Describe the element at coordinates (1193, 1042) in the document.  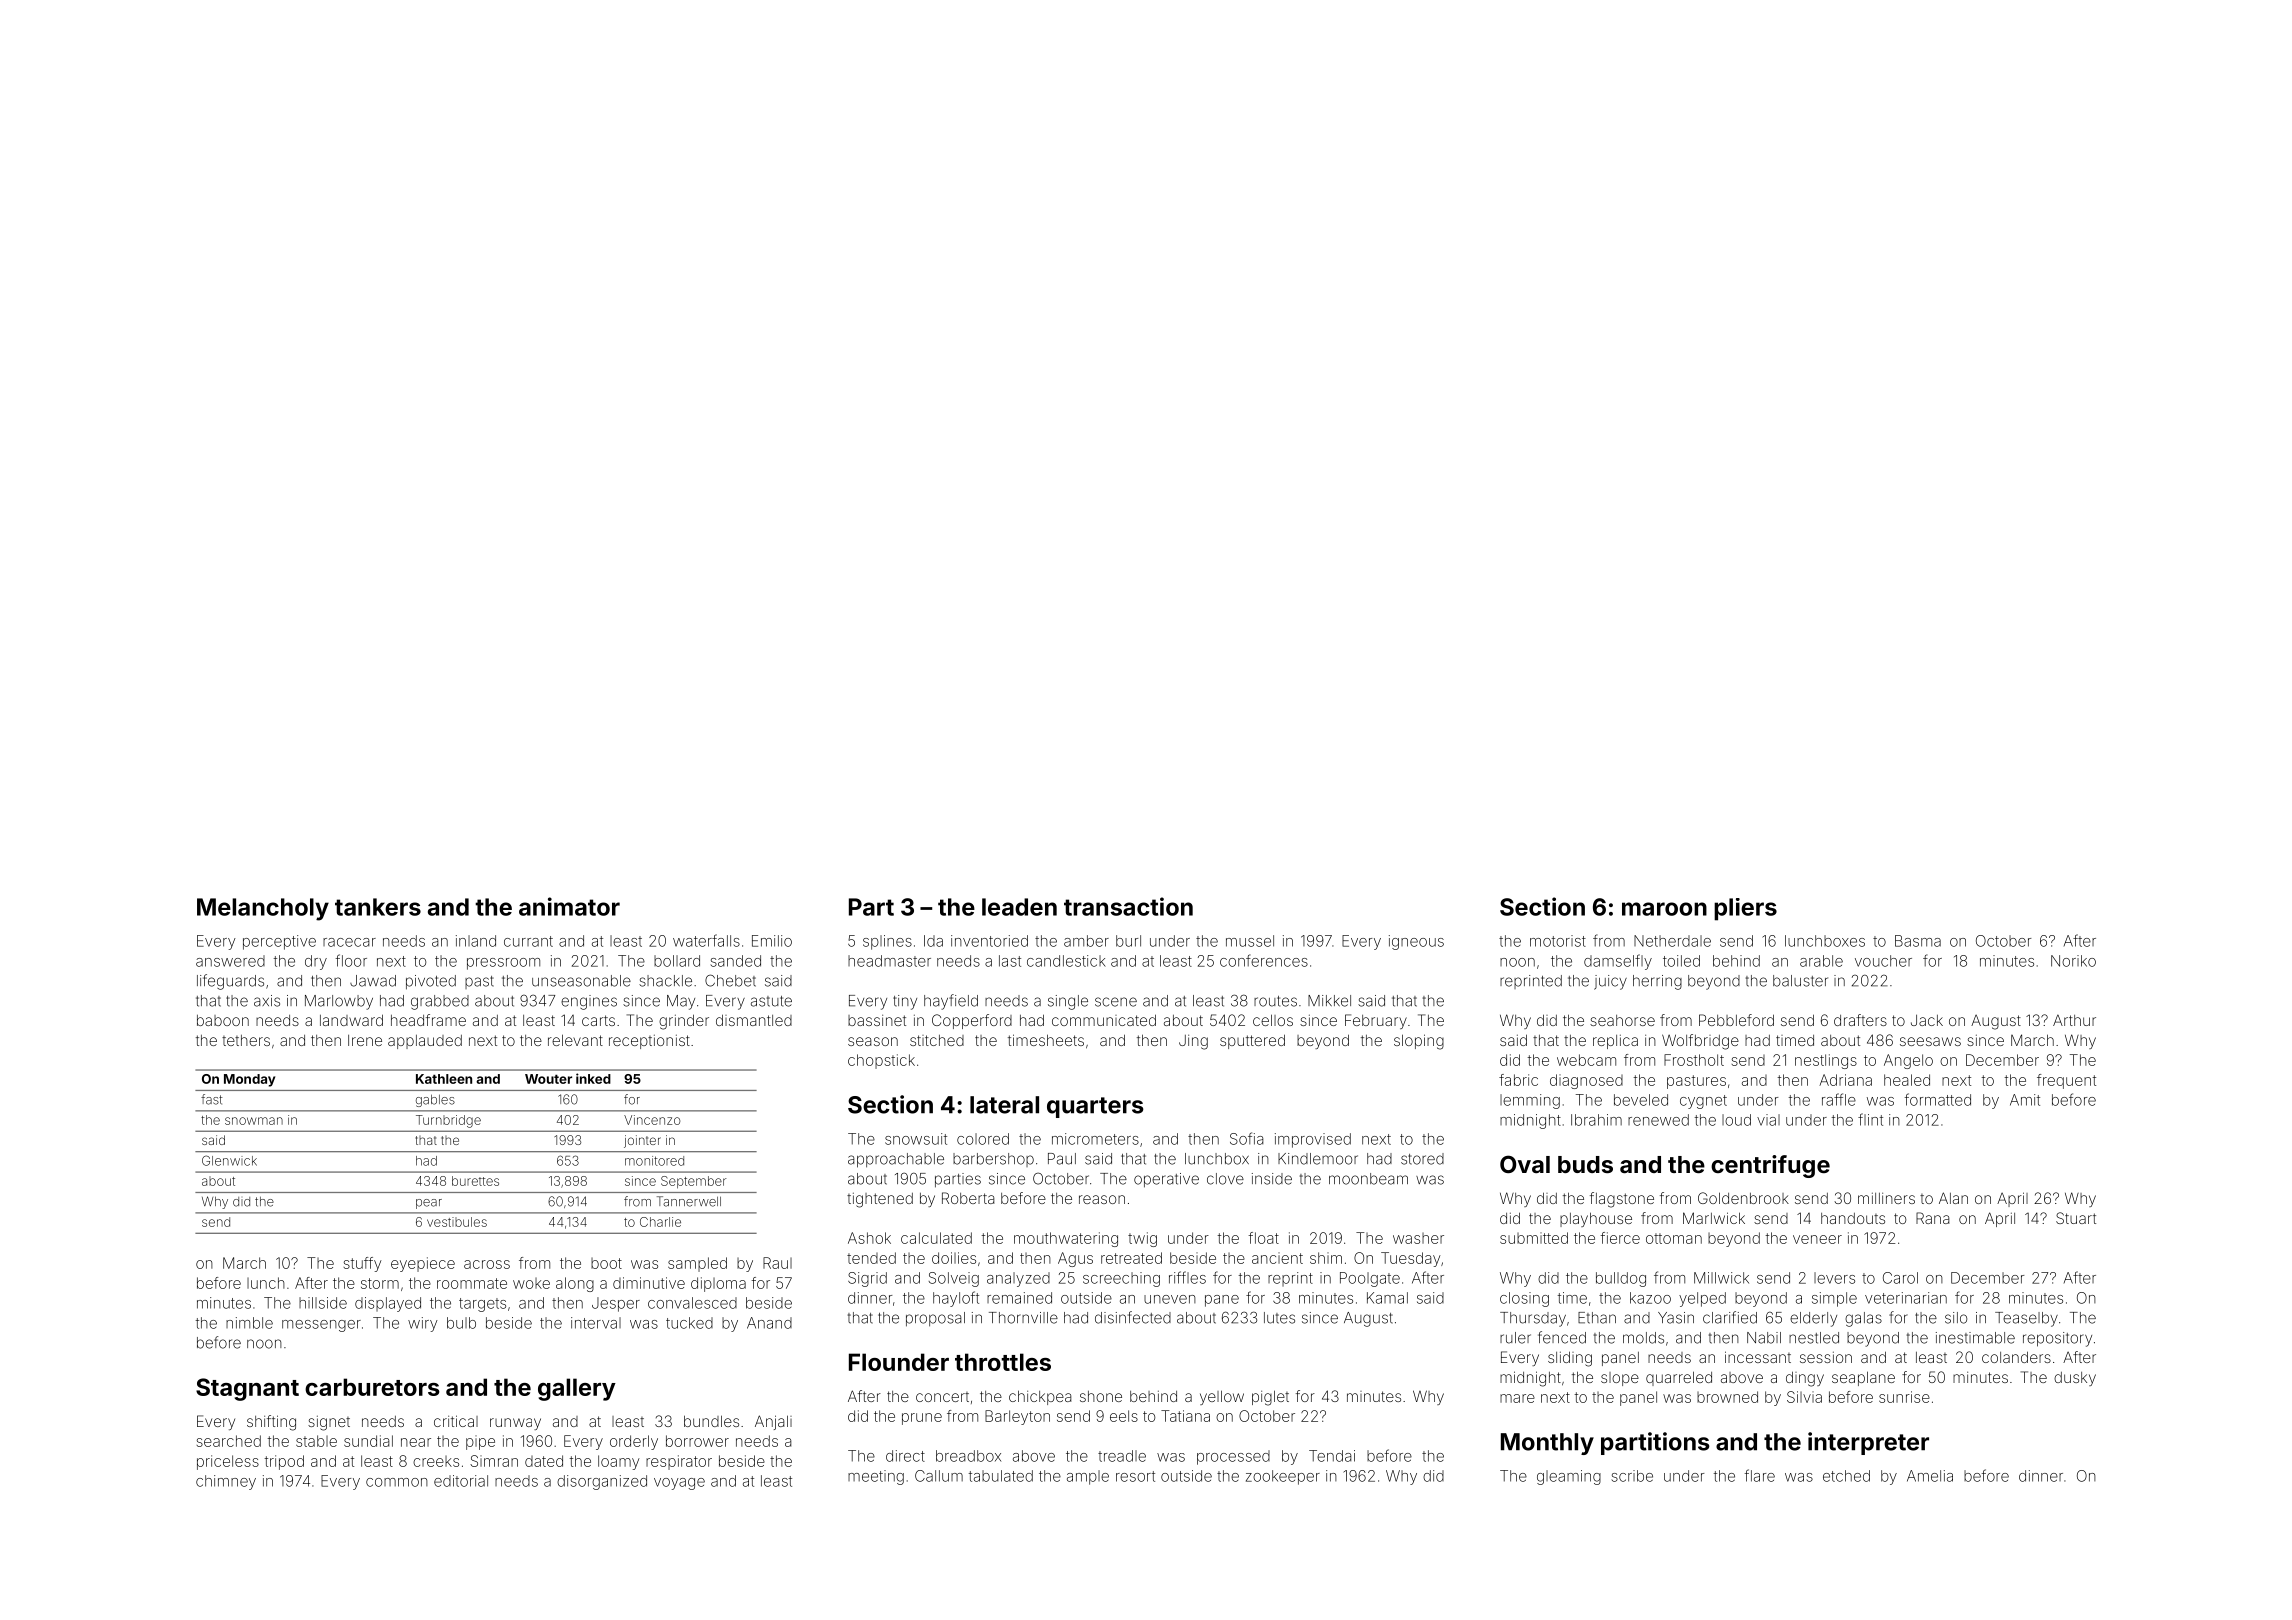
I see `Jing` at that location.
